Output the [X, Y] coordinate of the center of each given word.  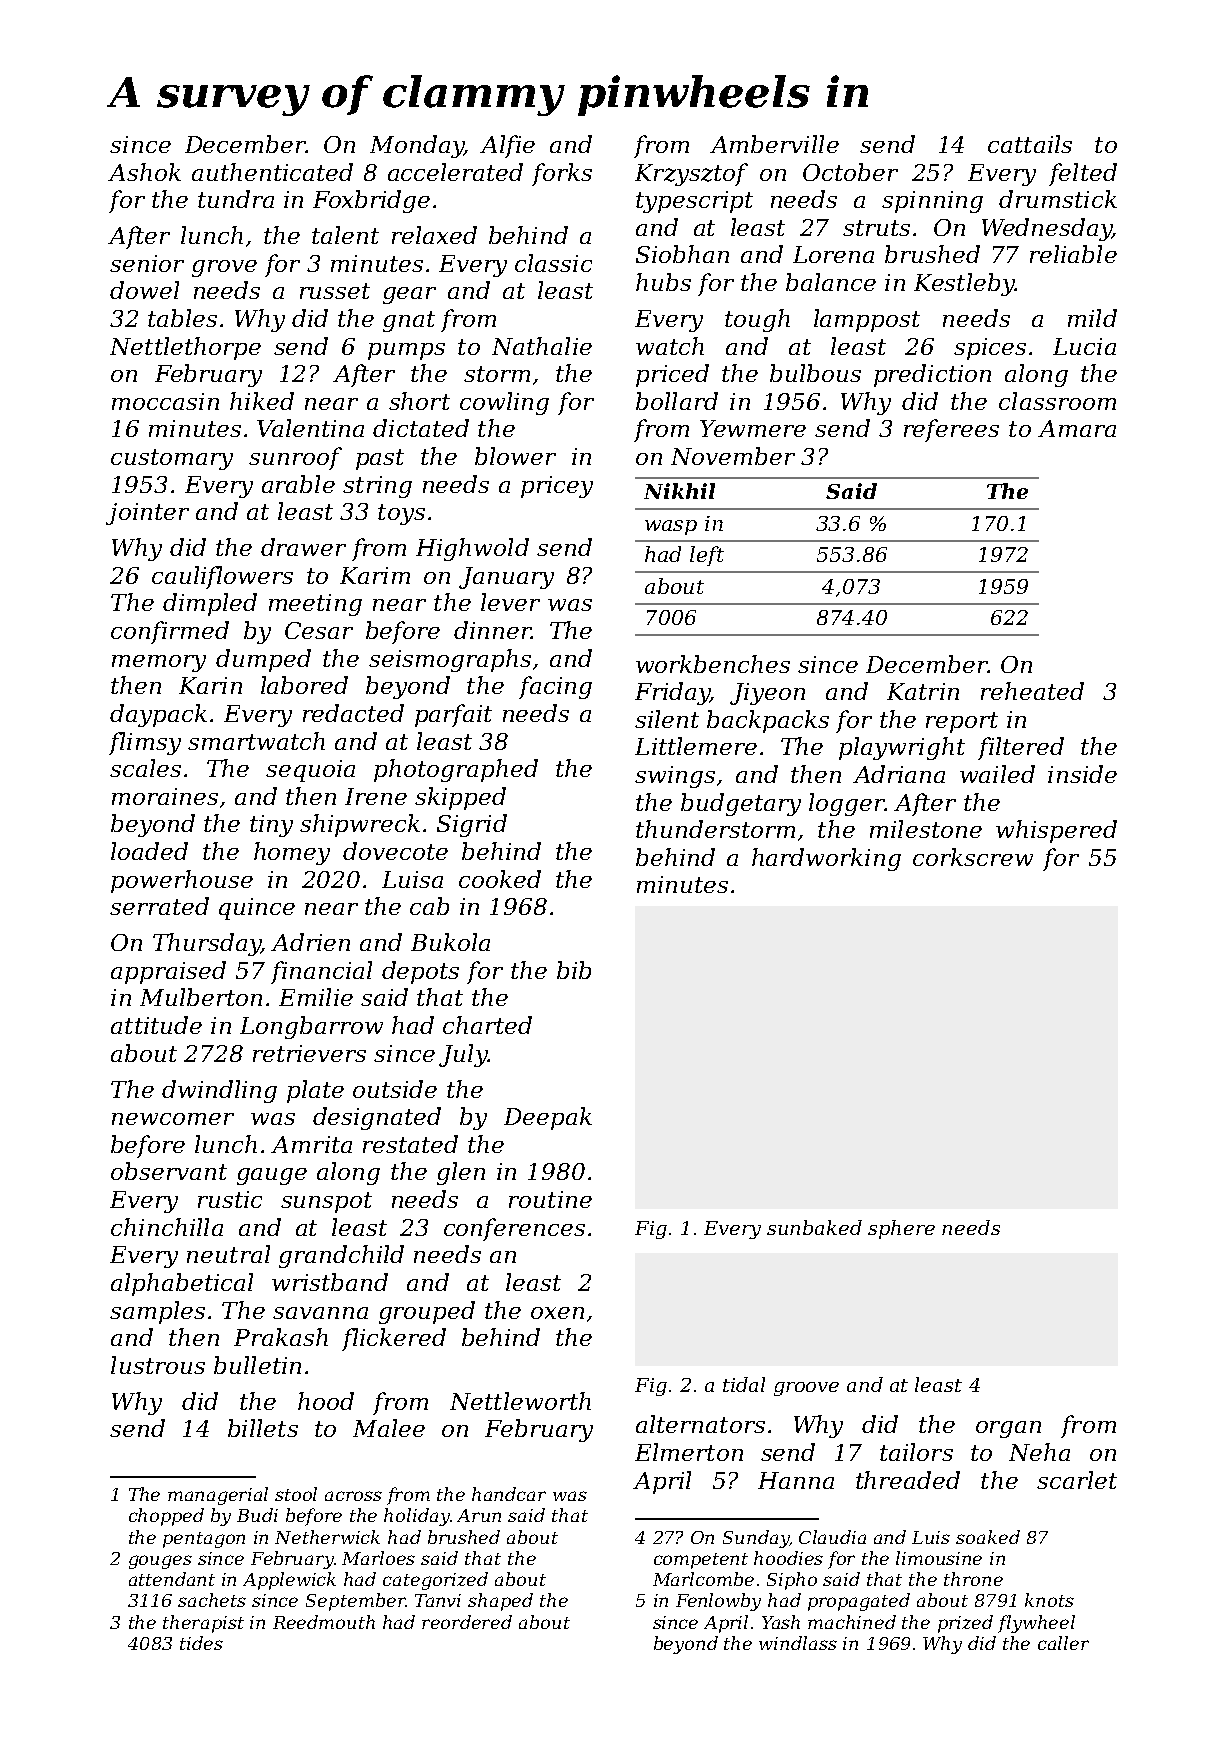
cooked [500, 879]
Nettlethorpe [185, 348]
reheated [1032, 691]
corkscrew [973, 857]
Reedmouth [324, 1622]
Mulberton [201, 997]
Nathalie [542, 346]
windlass [798, 1643]
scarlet [1077, 1480]
